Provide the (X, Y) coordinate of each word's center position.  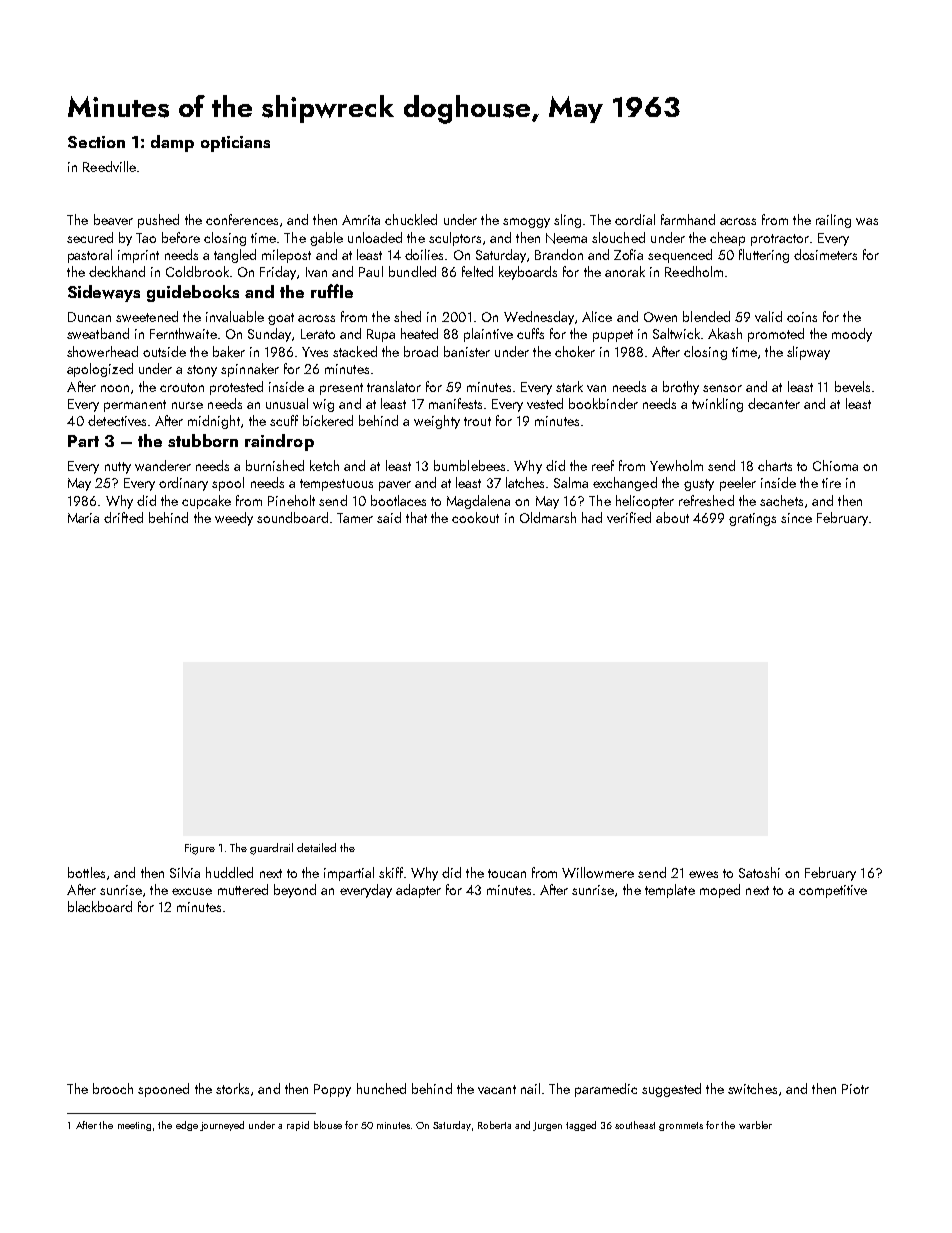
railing (833, 221)
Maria (83, 518)
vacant (497, 1089)
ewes (703, 874)
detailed (316, 847)
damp (172, 143)
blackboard (100, 906)
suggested (671, 1090)
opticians (235, 144)
